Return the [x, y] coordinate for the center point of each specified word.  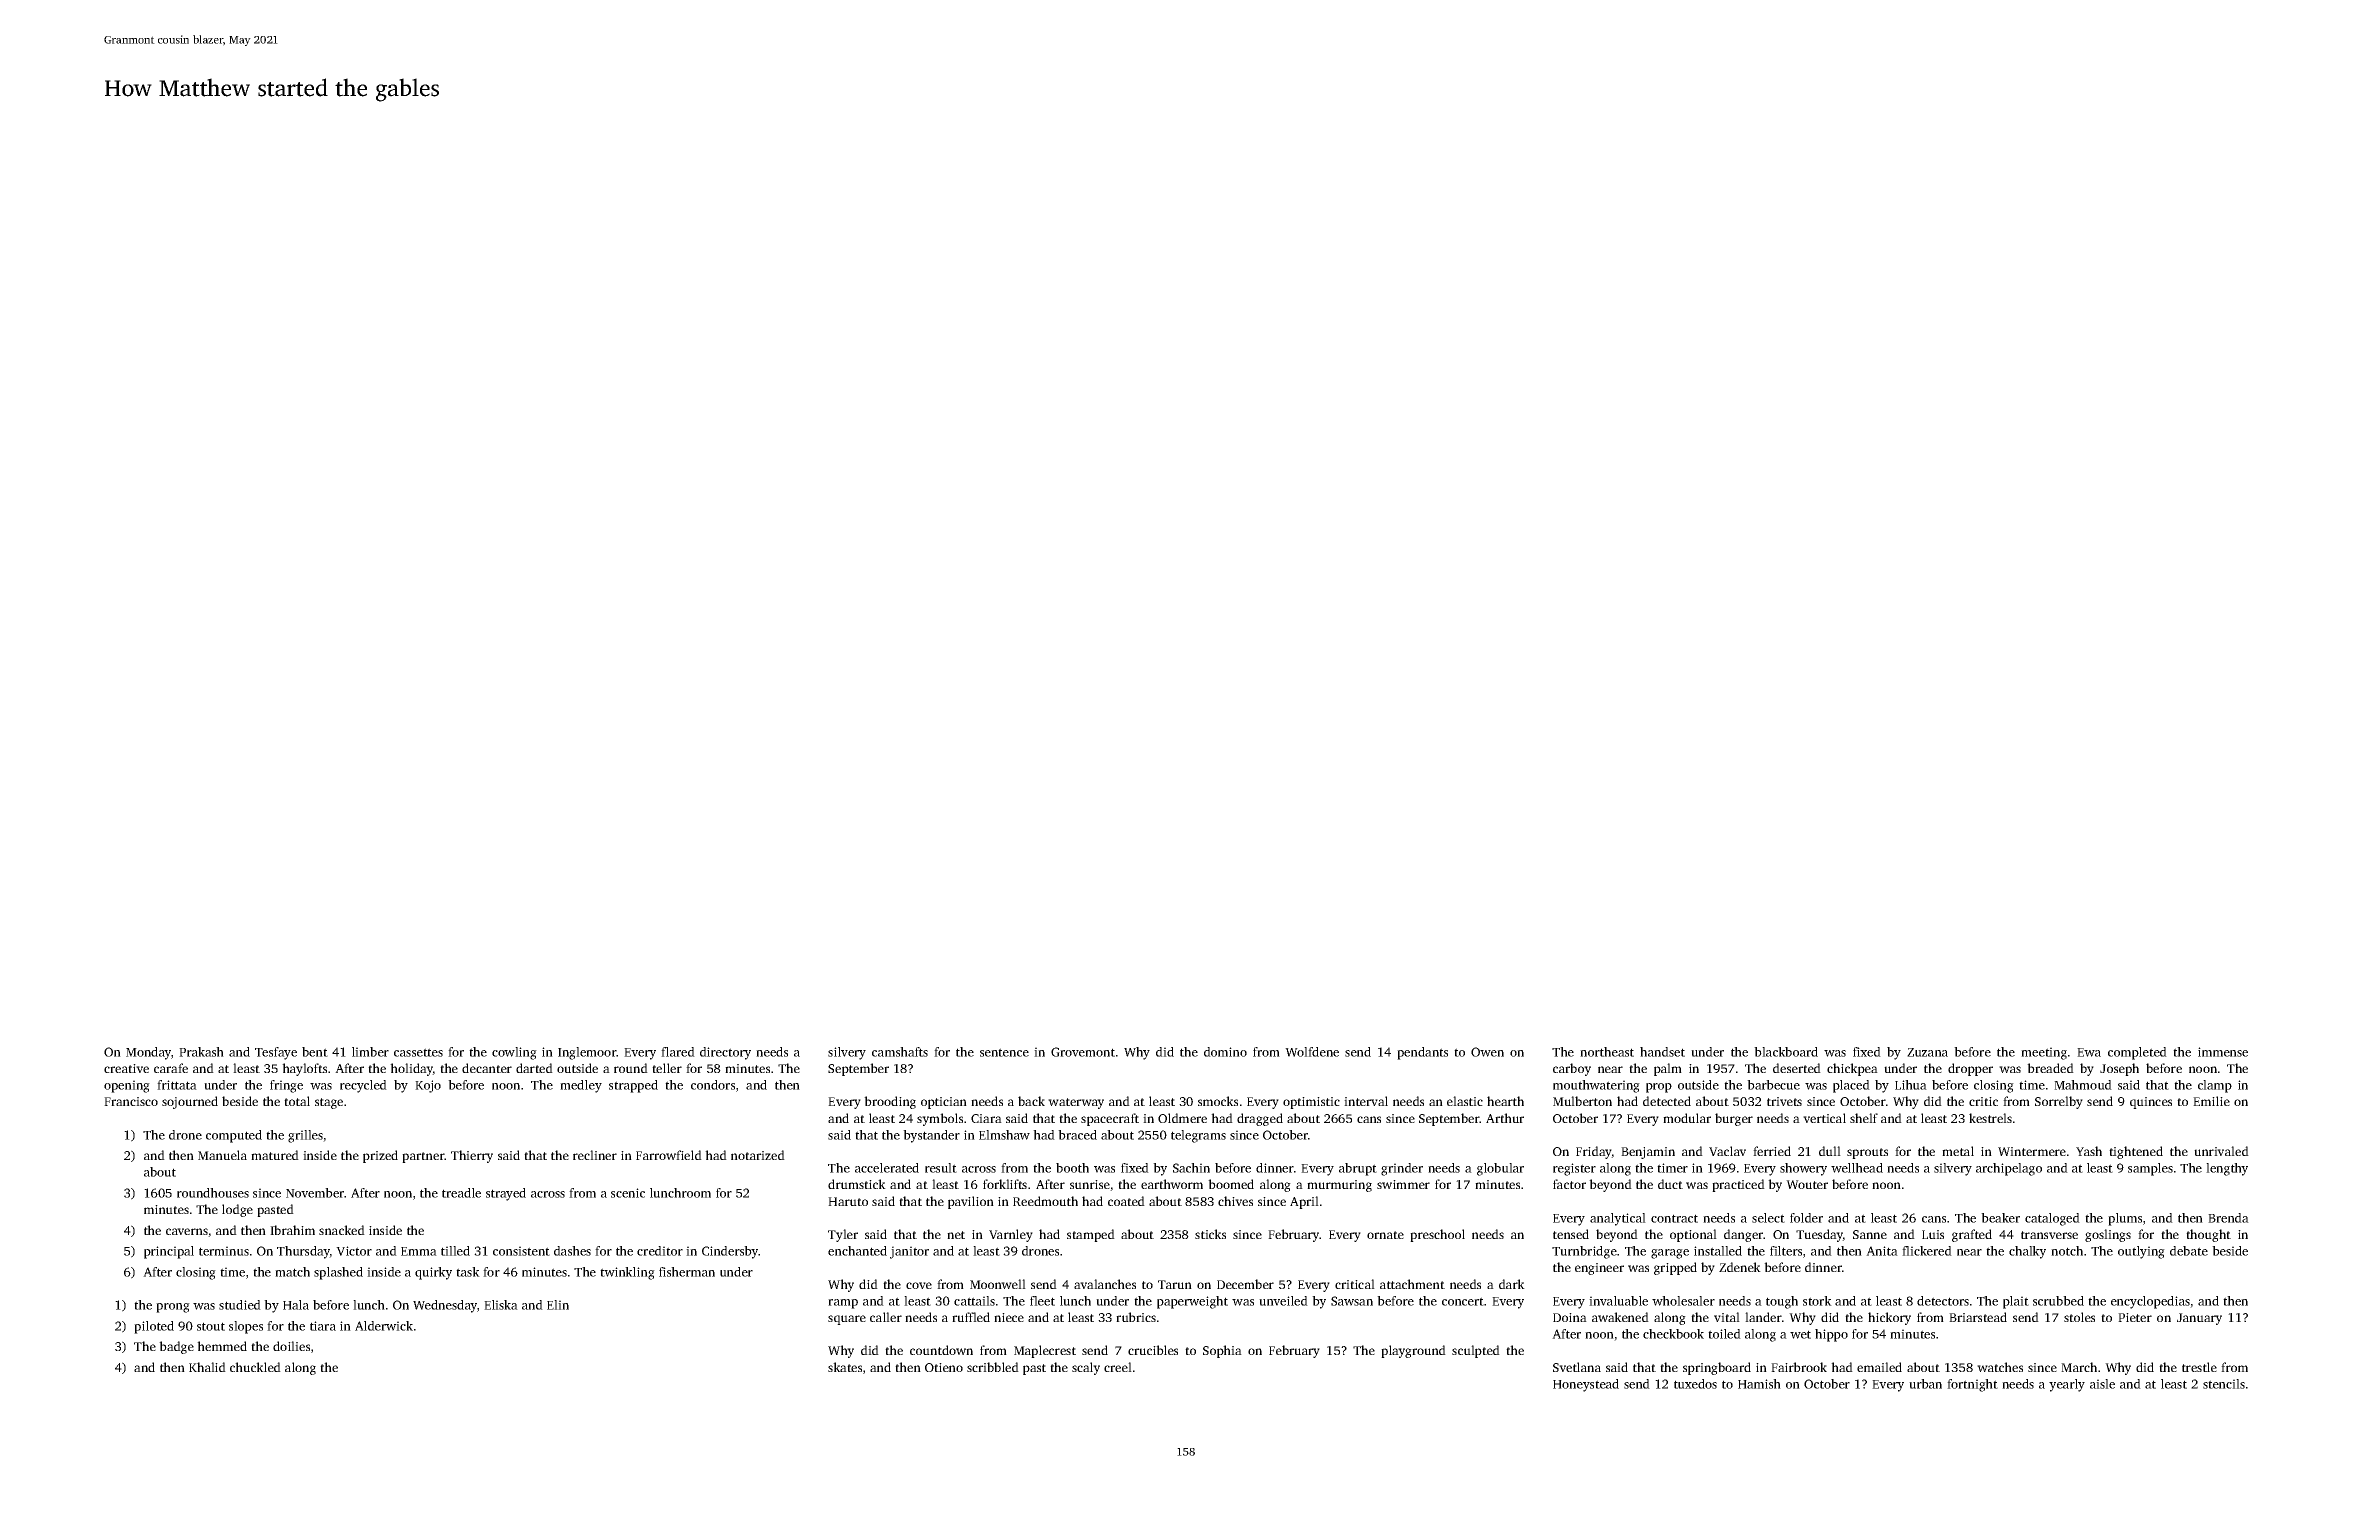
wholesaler [1683, 1301]
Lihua [1911, 1085]
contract [1674, 1218]
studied [240, 1305]
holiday [411, 1069]
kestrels [1990, 1118]
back [1031, 1101]
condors [713, 1085]
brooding [890, 1102]
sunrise [1090, 1184]
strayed [506, 1194]
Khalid [207, 1367]
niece [1009, 1317]
